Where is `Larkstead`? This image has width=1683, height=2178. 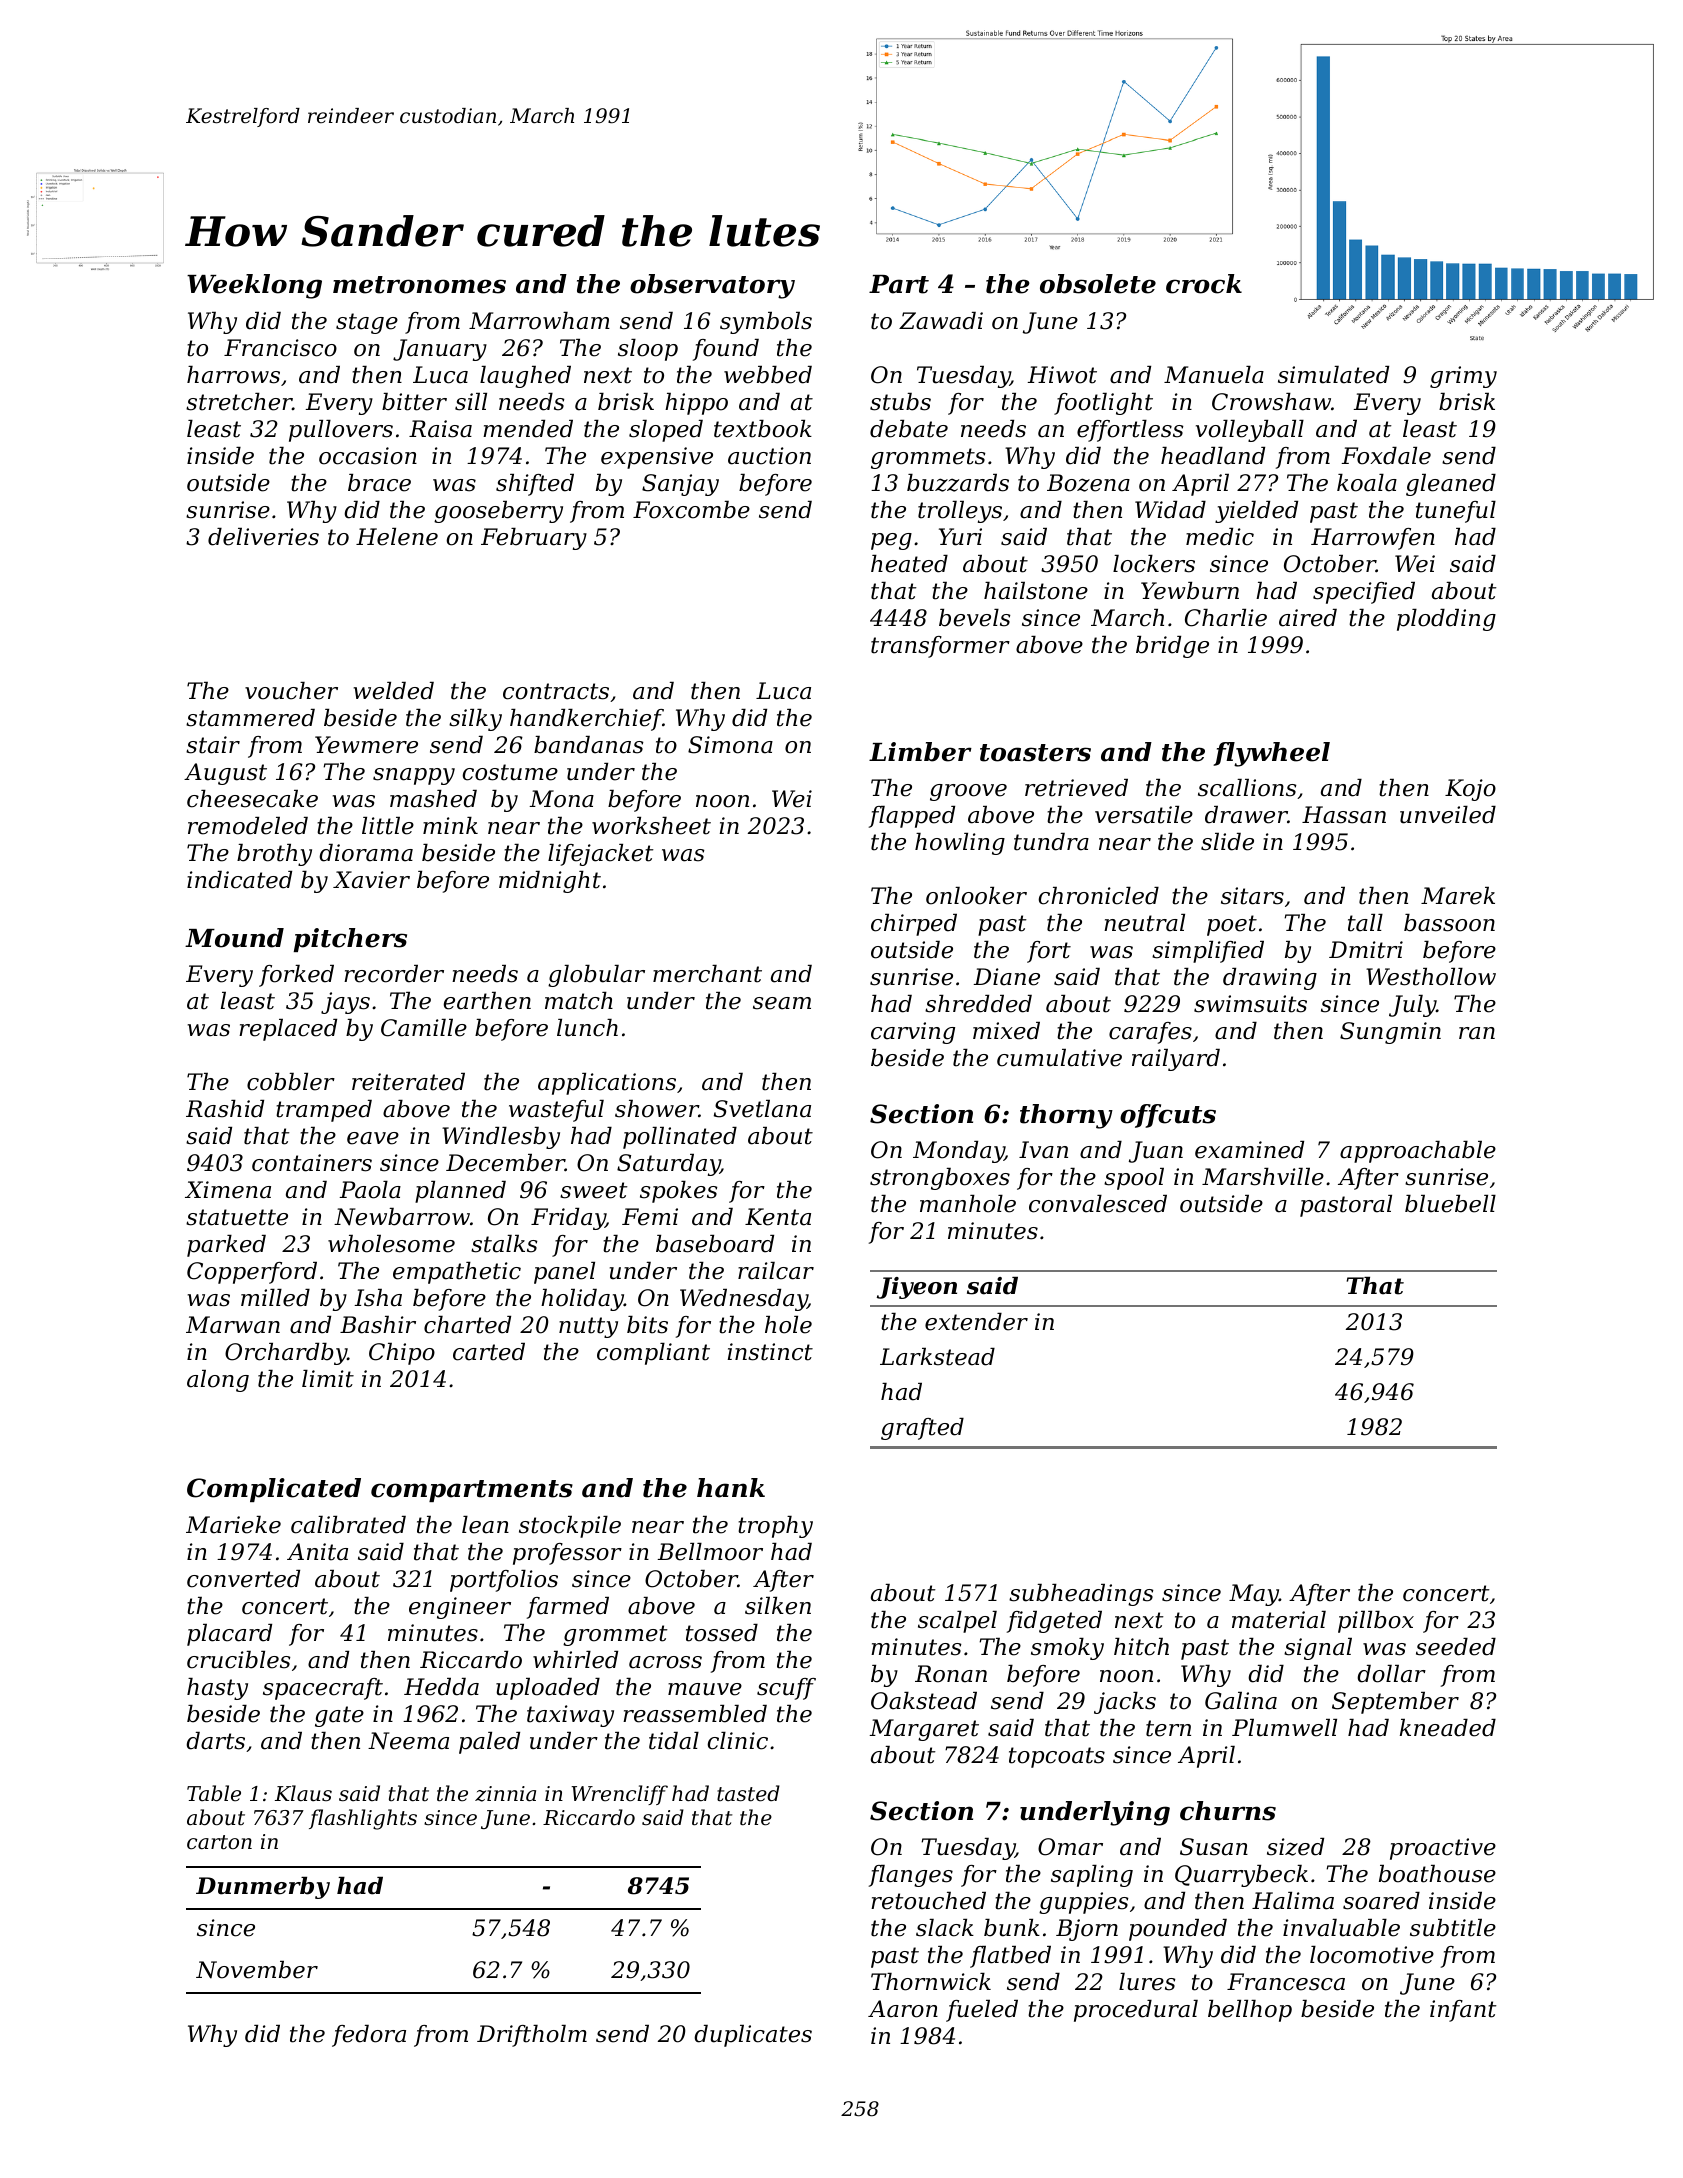
Larkstead is located at coordinates (937, 1357).
